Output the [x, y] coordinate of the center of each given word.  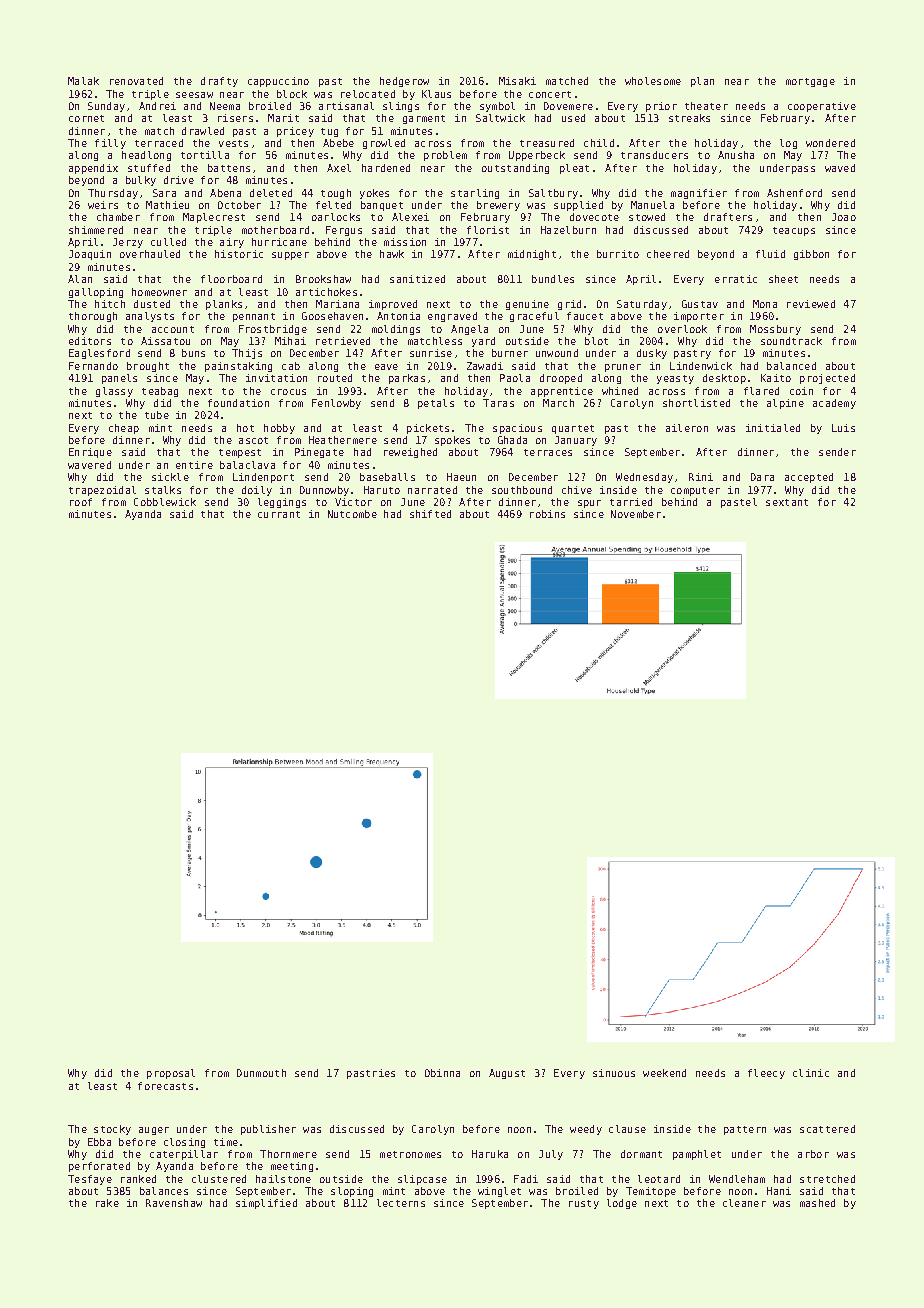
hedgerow [404, 82]
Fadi [526, 1179]
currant [279, 514]
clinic [811, 1073]
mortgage [810, 82]
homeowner [159, 292]
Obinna [442, 1073]
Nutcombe [352, 514]
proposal [171, 1074]
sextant [787, 502]
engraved [452, 317]
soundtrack [791, 341]
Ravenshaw [174, 1203]
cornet [86, 118]
